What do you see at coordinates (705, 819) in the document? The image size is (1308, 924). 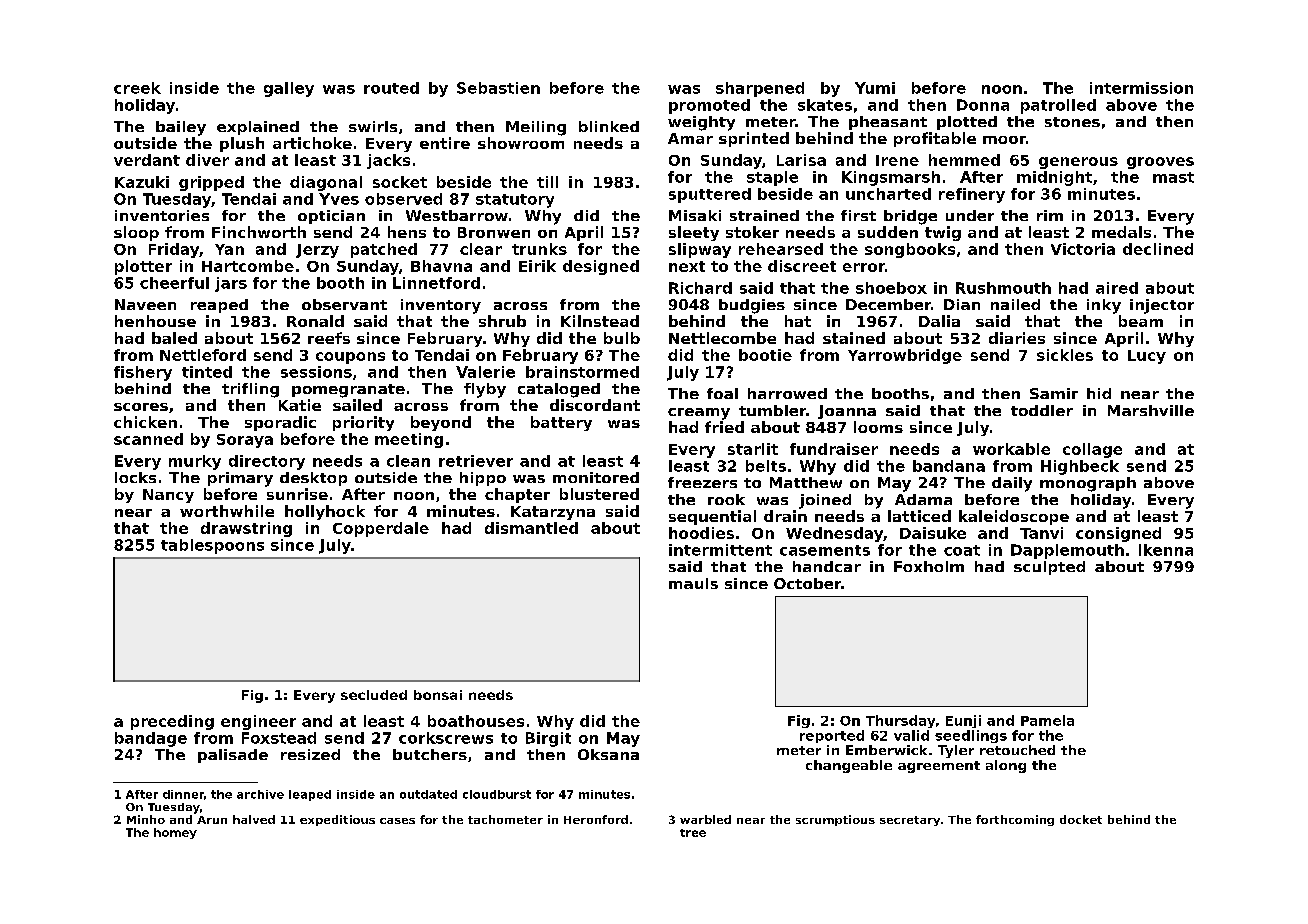 I see `warbled` at bounding box center [705, 819].
